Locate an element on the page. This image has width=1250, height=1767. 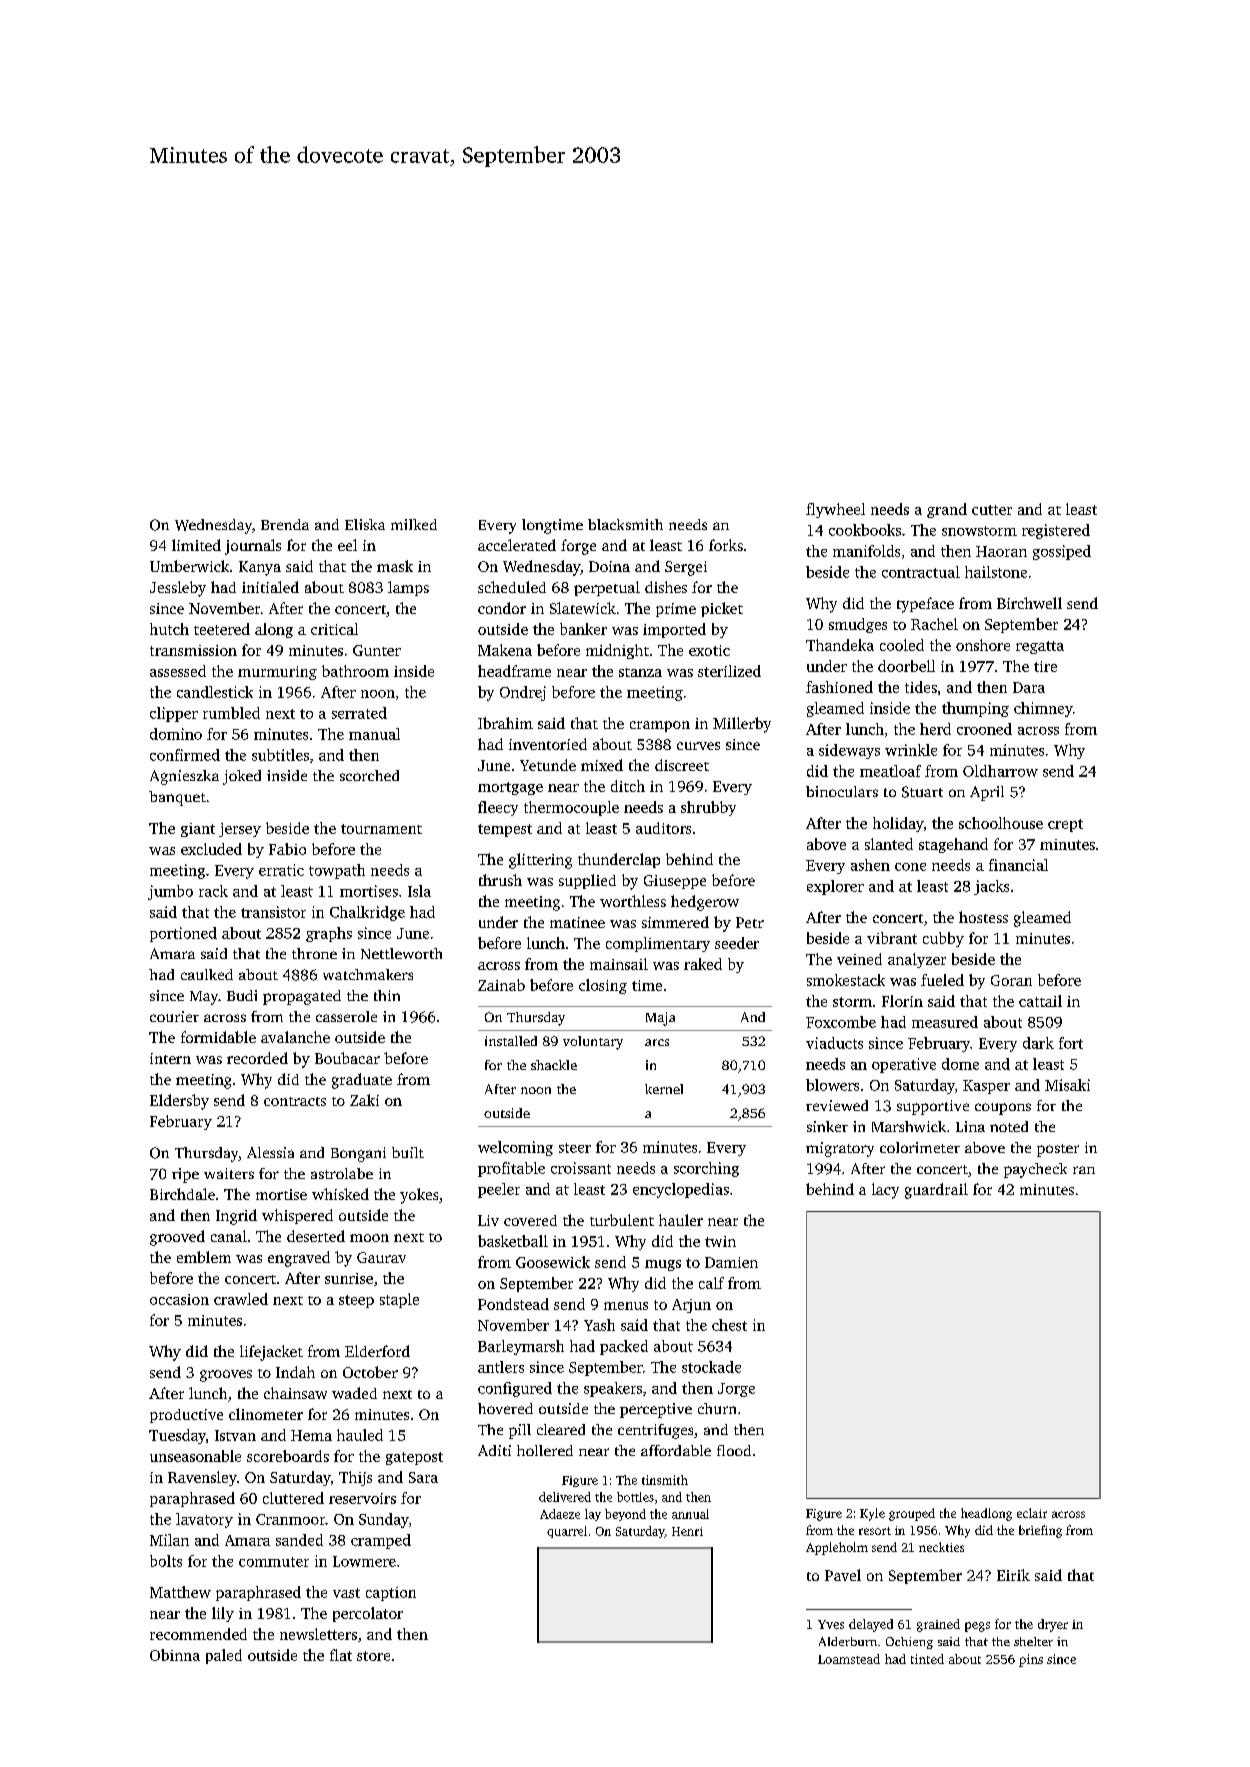
murmuring is located at coordinates (277, 673).
